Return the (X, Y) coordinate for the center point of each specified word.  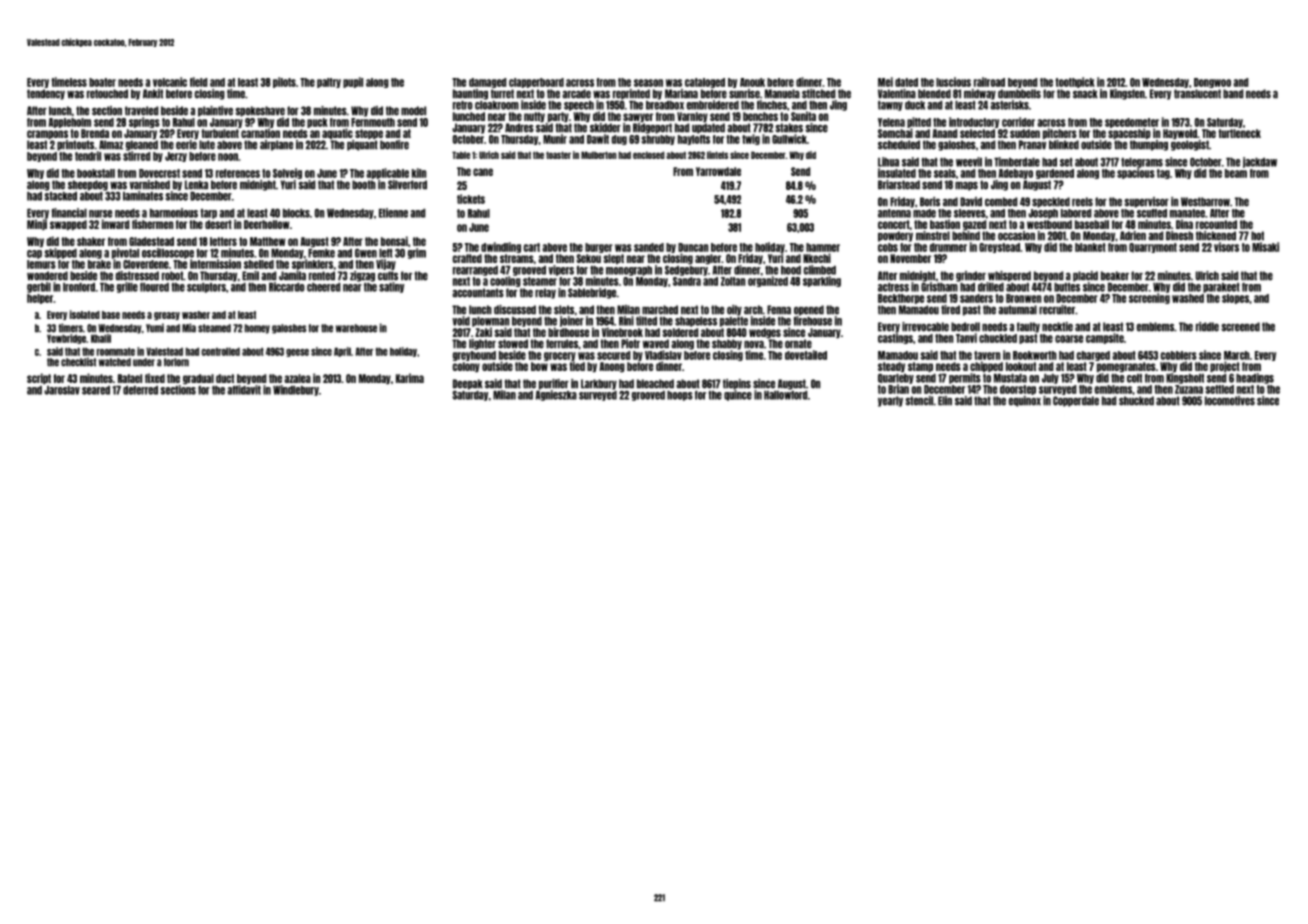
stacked (60, 196)
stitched (818, 94)
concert (894, 224)
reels (1082, 202)
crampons (47, 134)
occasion (1016, 236)
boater (102, 82)
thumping (1149, 145)
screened (1240, 327)
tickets (471, 199)
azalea (297, 378)
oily (734, 310)
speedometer (1132, 123)
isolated (85, 314)
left (386, 253)
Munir (555, 139)
